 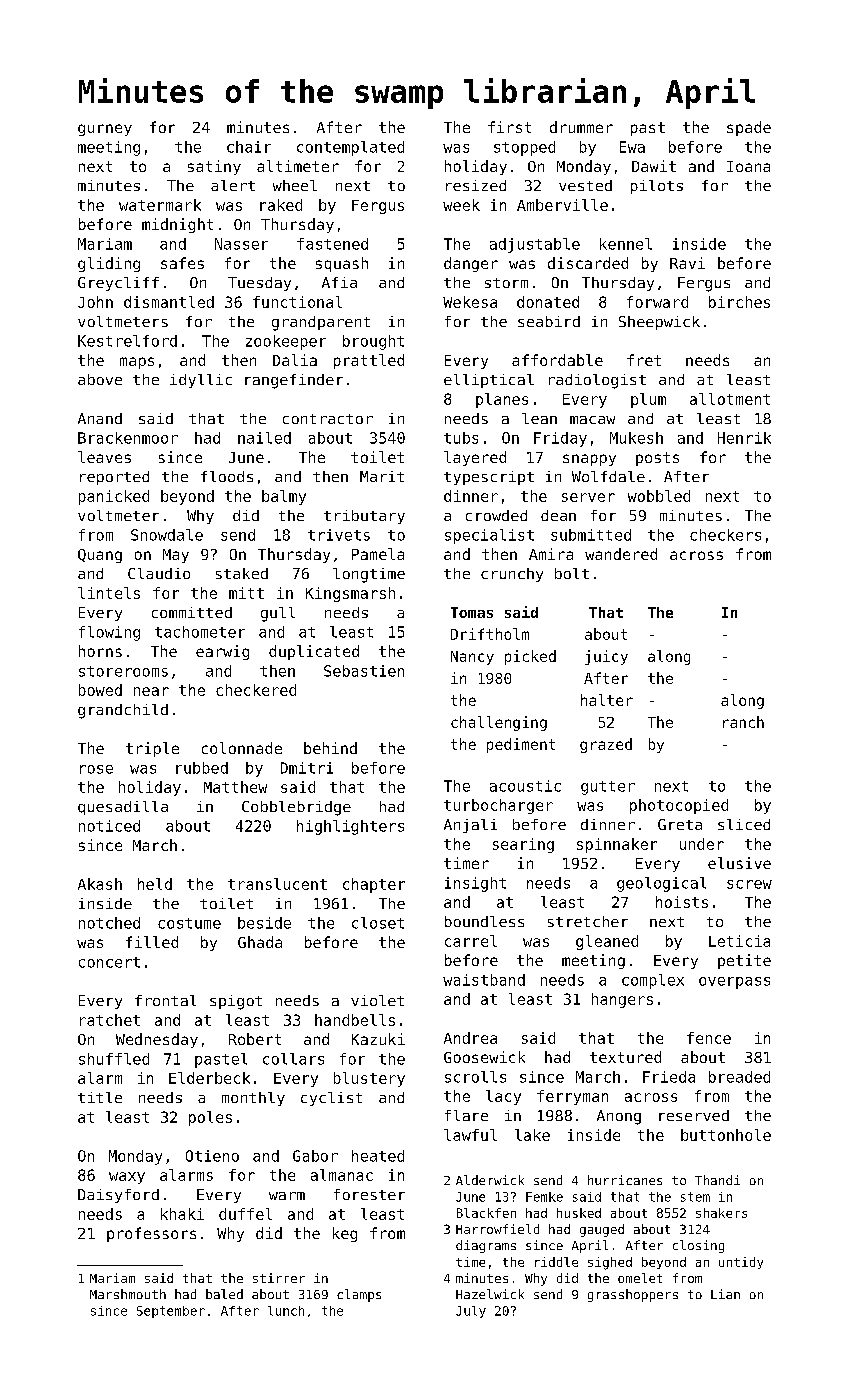 I want to click on near, so click(x=151, y=691).
